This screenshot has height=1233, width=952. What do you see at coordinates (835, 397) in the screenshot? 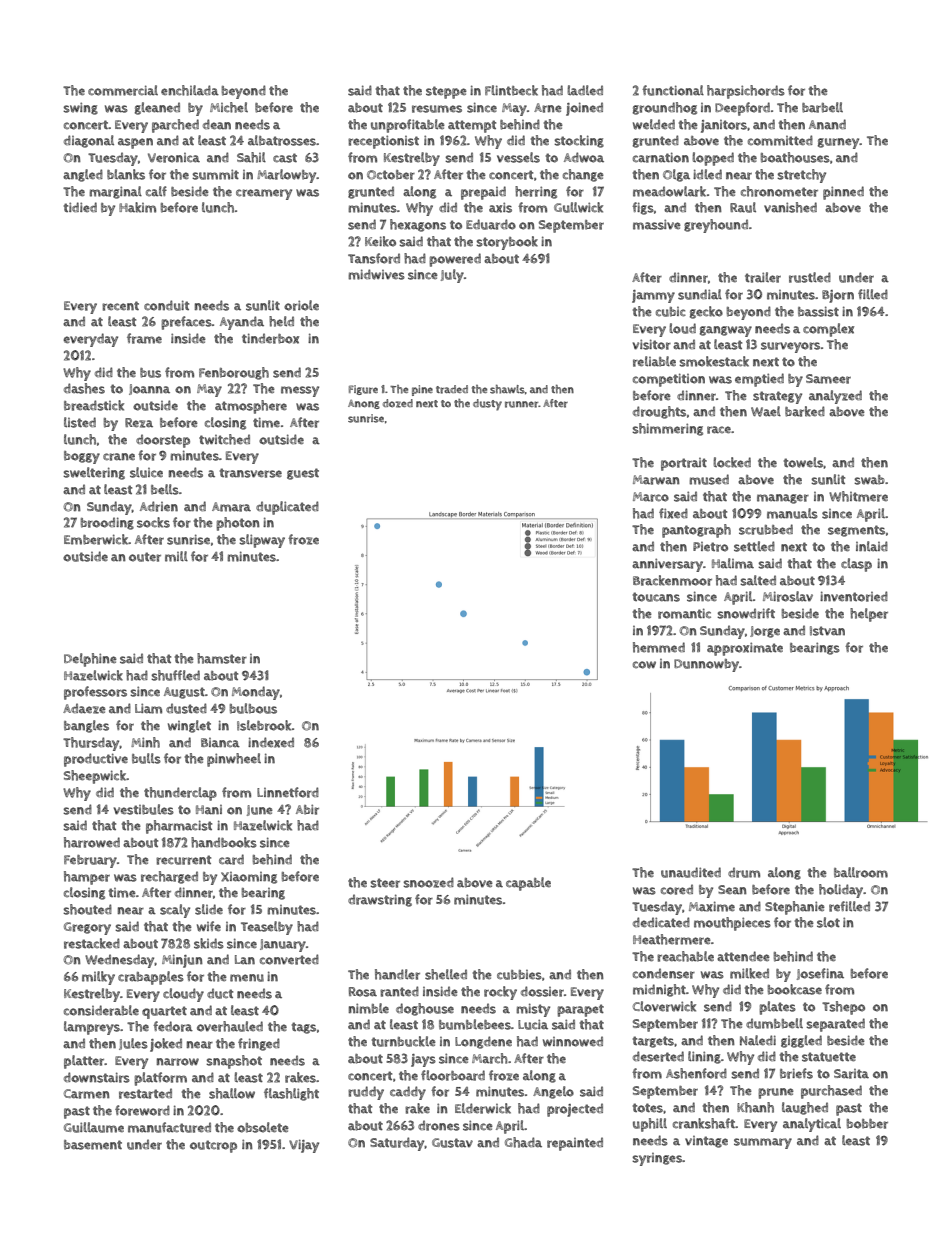
I see `analyzed` at bounding box center [835, 397].
